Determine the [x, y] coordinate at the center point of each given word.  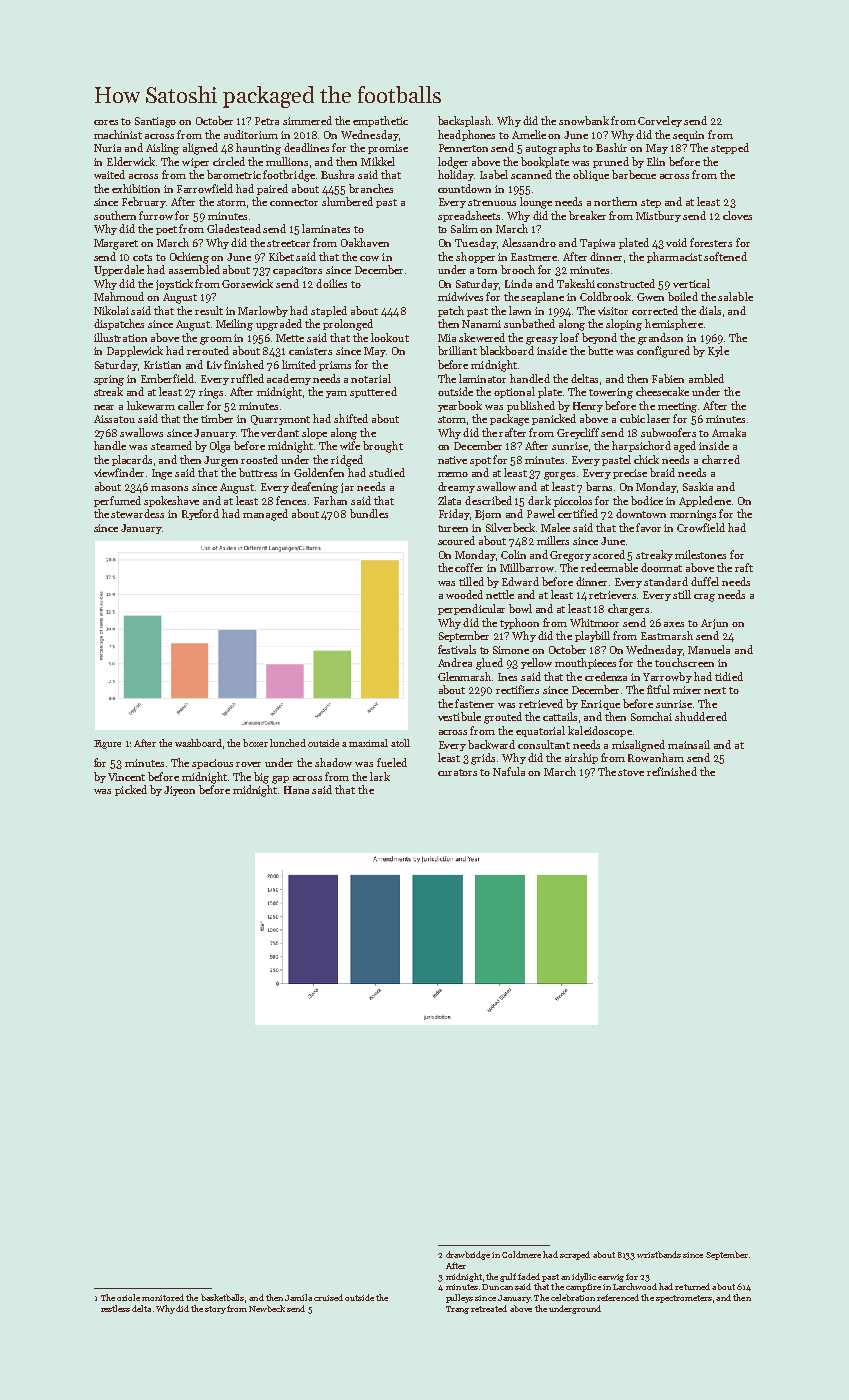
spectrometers [684, 1299]
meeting [677, 407]
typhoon [519, 623]
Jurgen [221, 461]
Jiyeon [179, 791]
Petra [267, 121]
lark [380, 776]
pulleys [459, 1298]
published [531, 406]
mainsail [689, 744]
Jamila [298, 1297]
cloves [737, 215]
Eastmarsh [667, 635]
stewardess [137, 513]
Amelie [529, 134]
